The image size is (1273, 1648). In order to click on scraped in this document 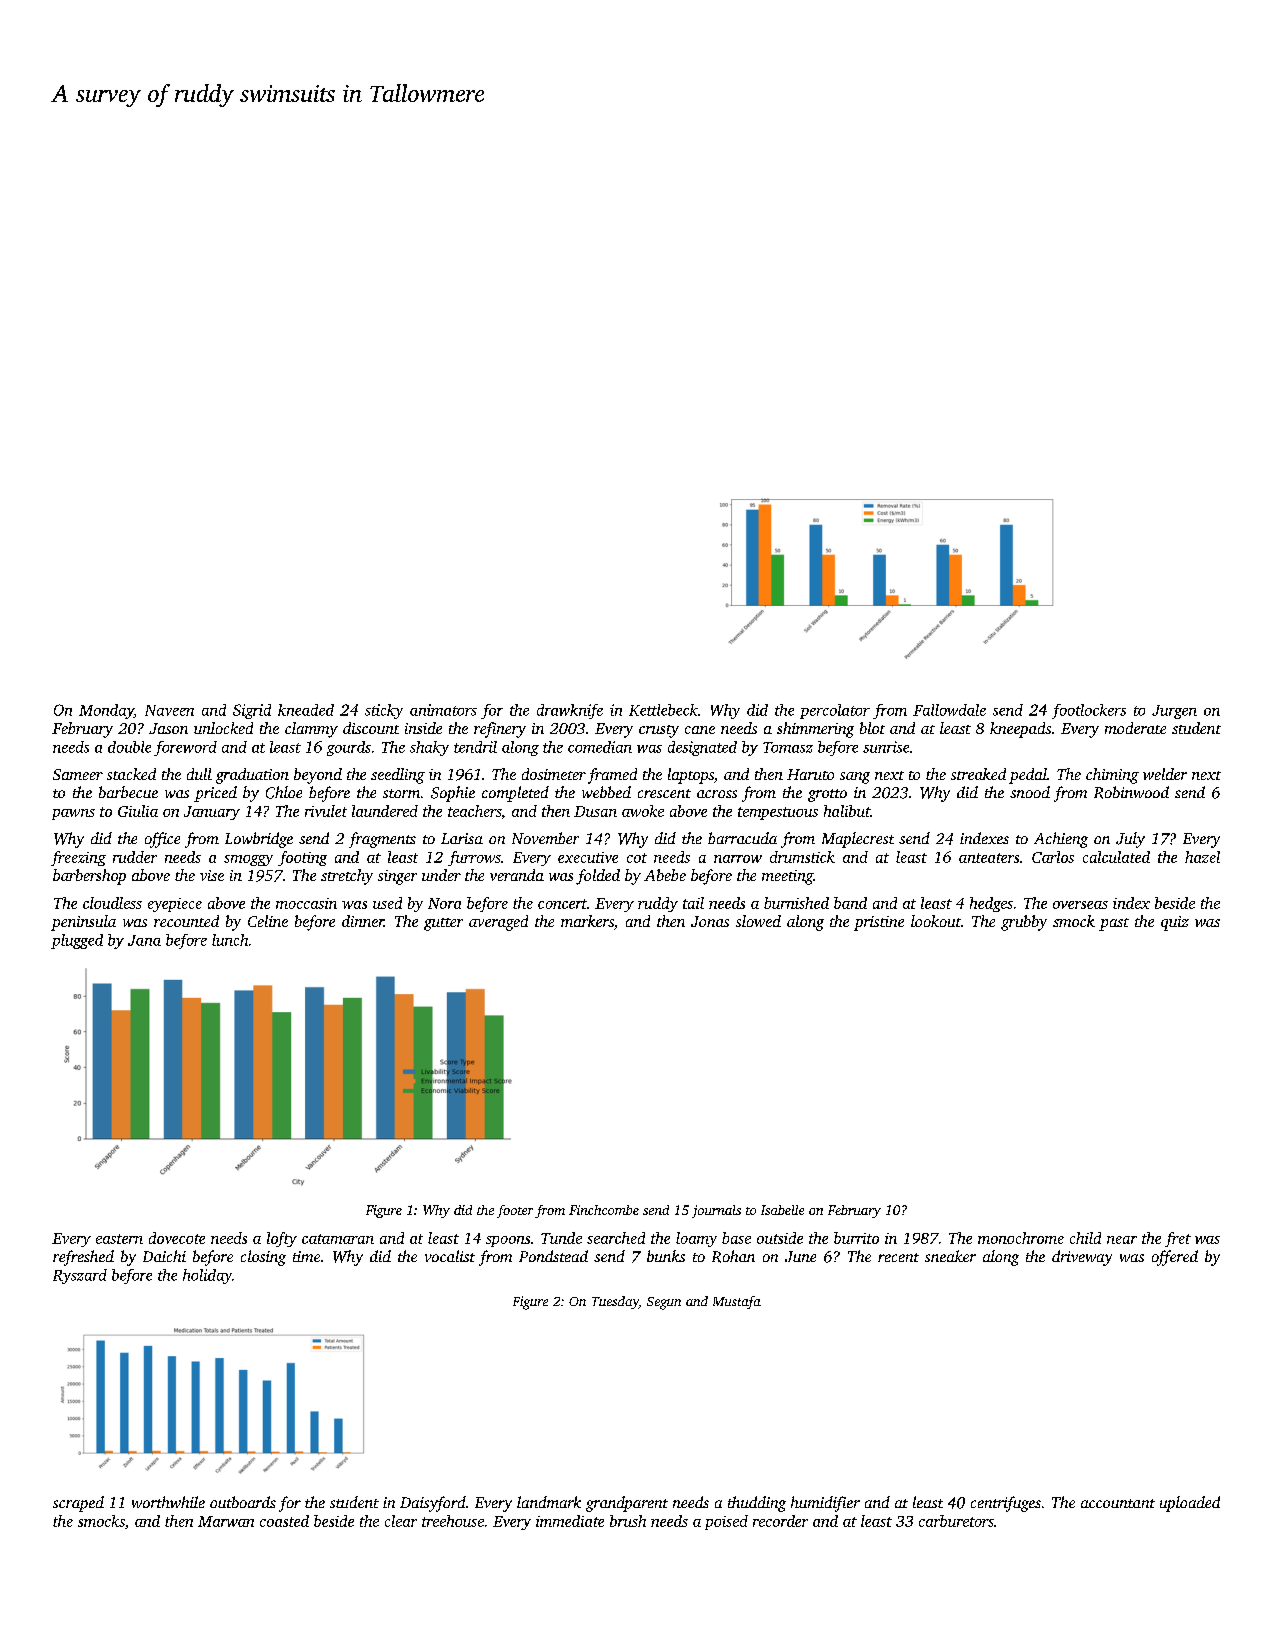, I will do `click(78, 1504)`.
